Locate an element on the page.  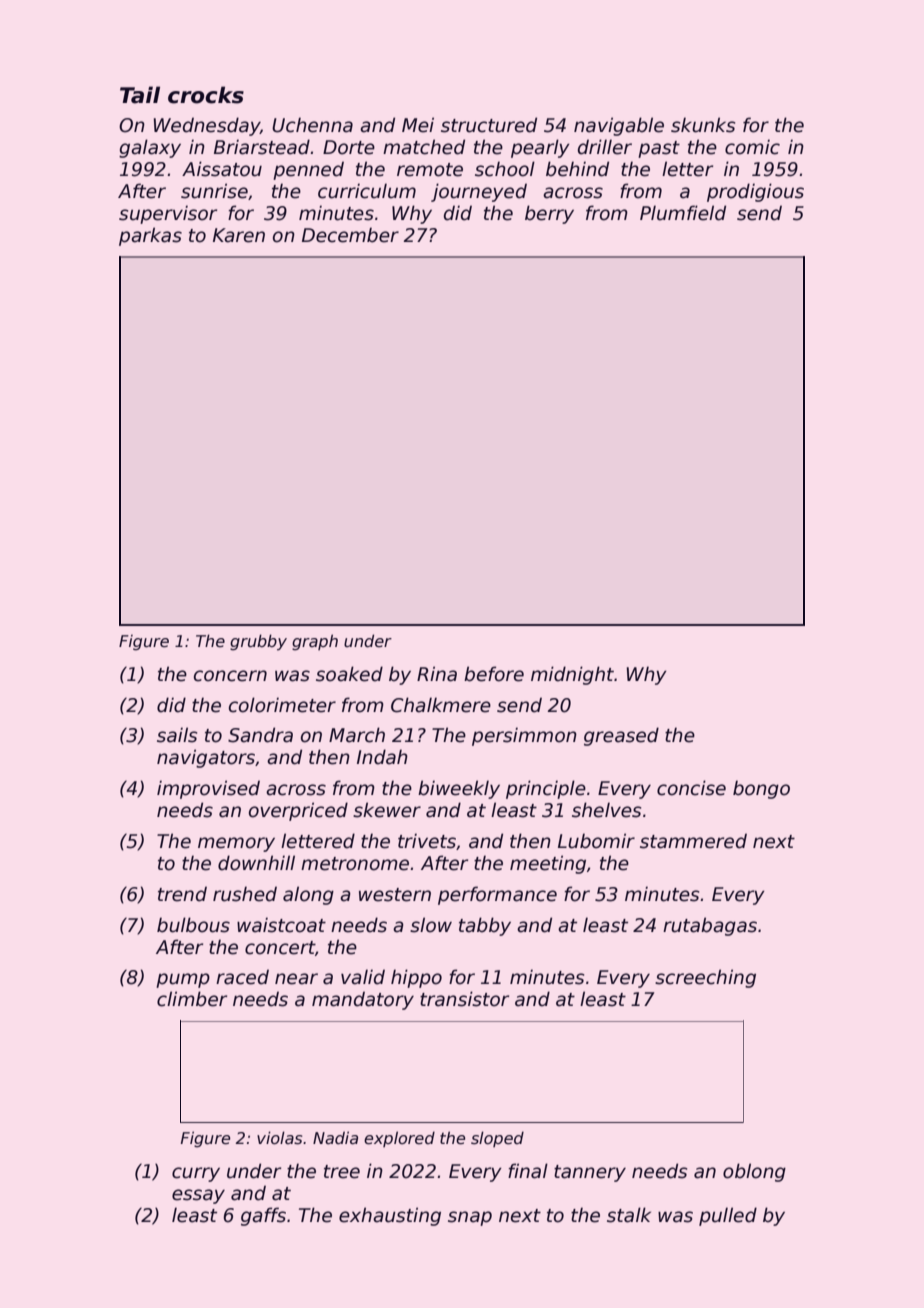
gaffs is located at coordinates (263, 1216).
